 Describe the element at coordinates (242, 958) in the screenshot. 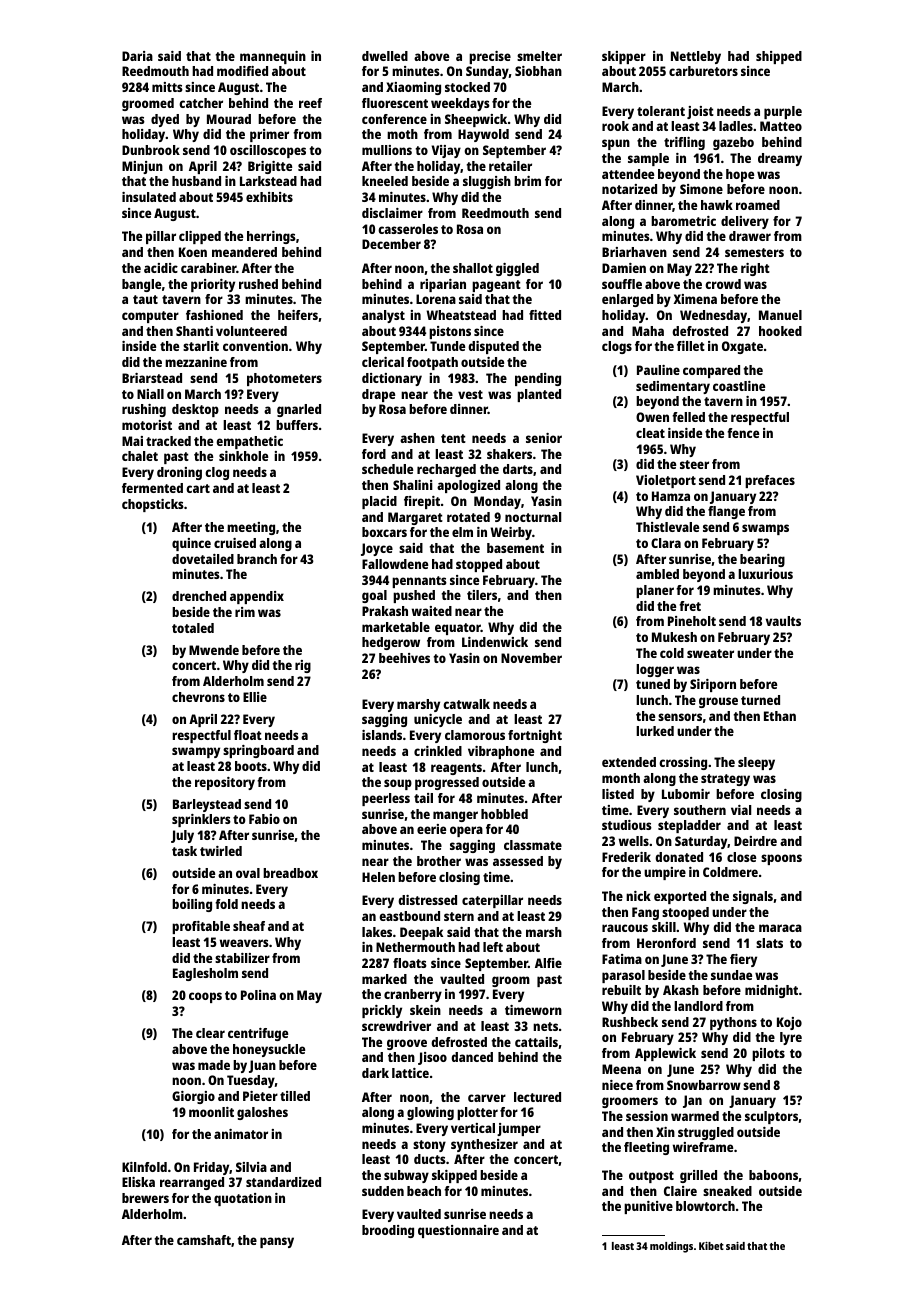

I see `stabilizer` at that location.
